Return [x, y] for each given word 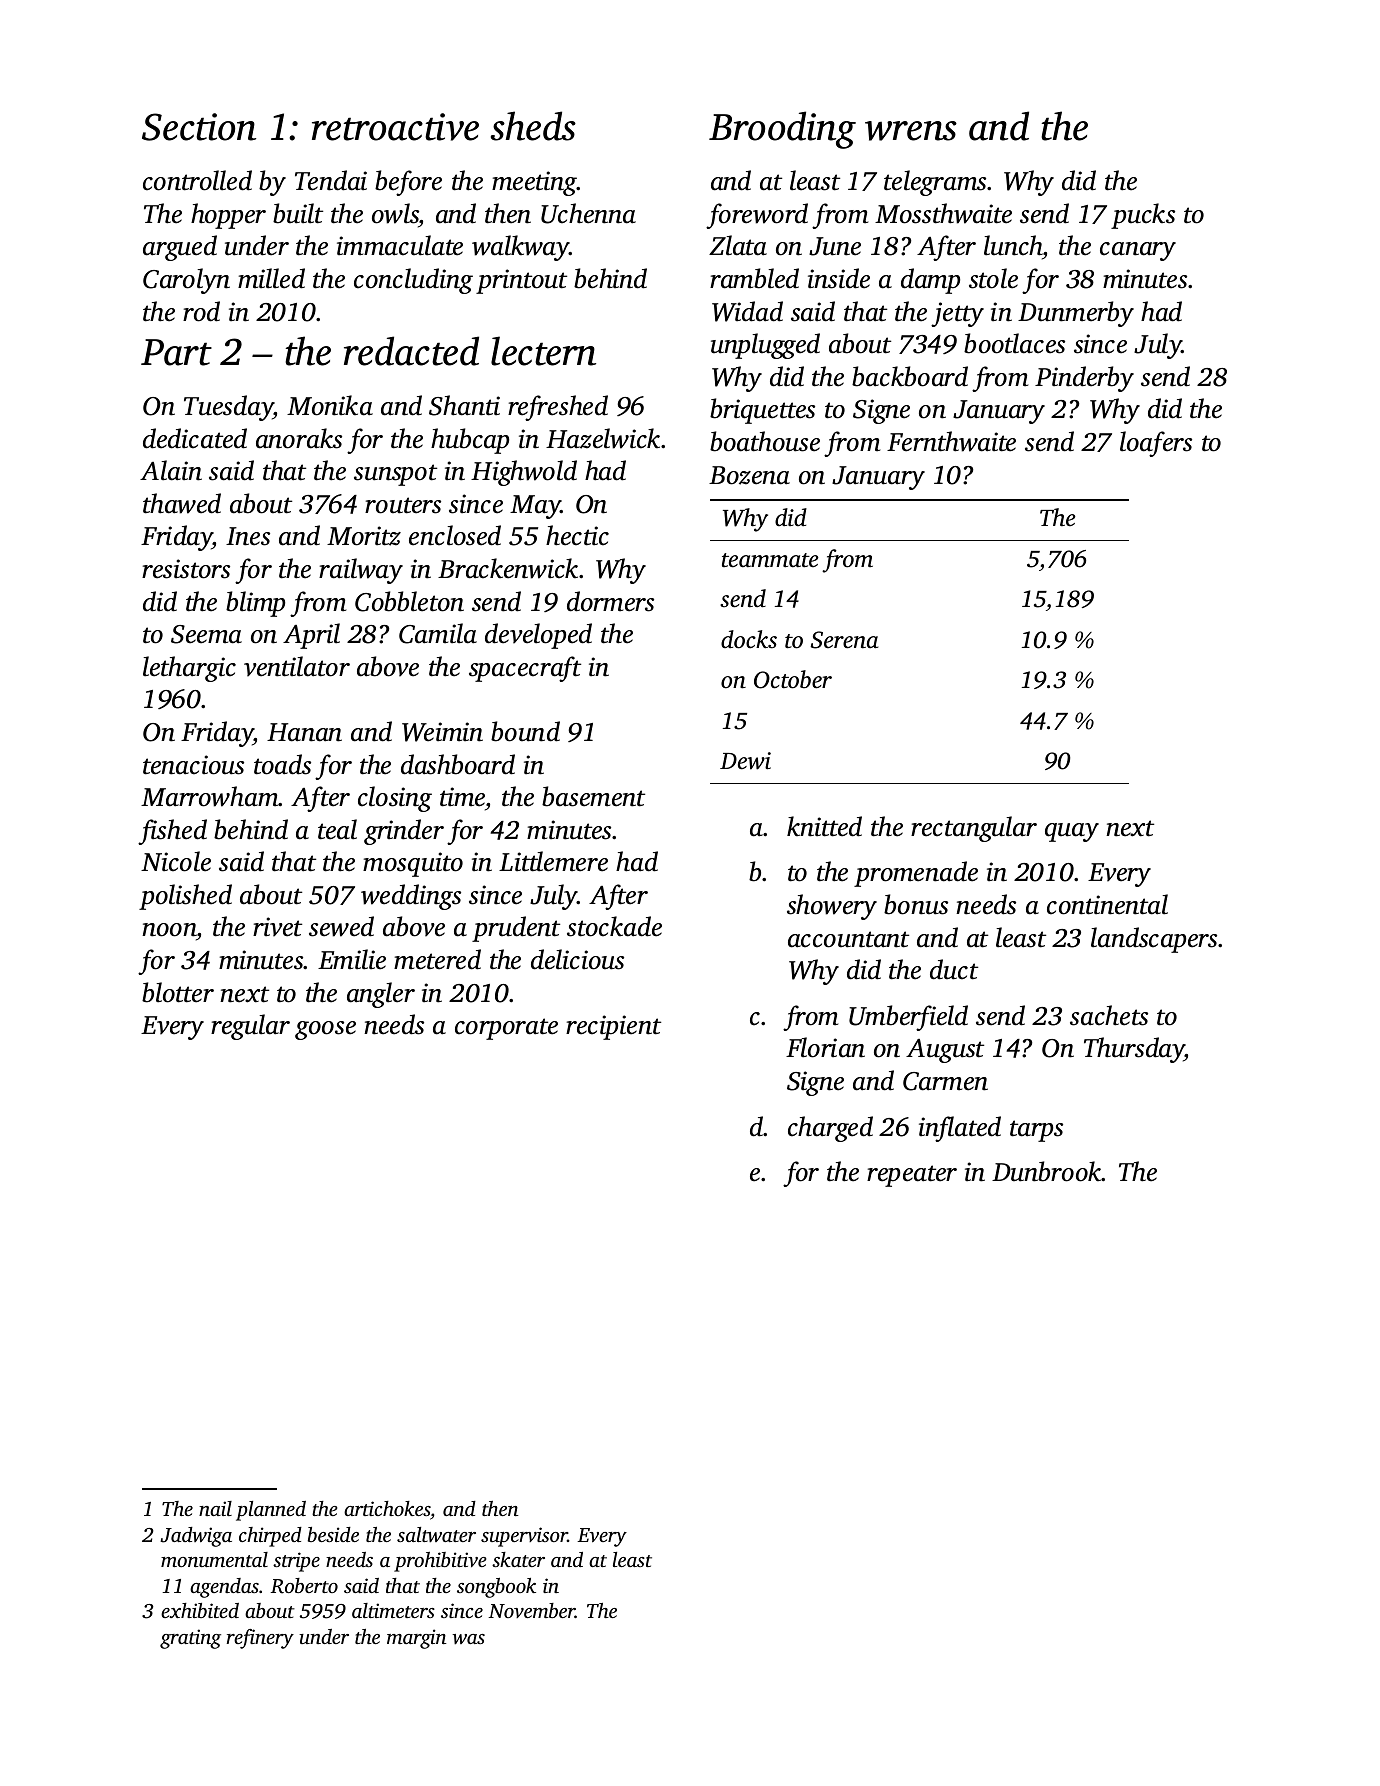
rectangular [974, 829]
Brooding [782, 130]
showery [832, 907]
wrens [911, 131]
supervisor [524, 1537]
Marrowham [210, 796]
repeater [912, 1176]
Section [199, 127]
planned [271, 1511]
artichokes [387, 1508]
